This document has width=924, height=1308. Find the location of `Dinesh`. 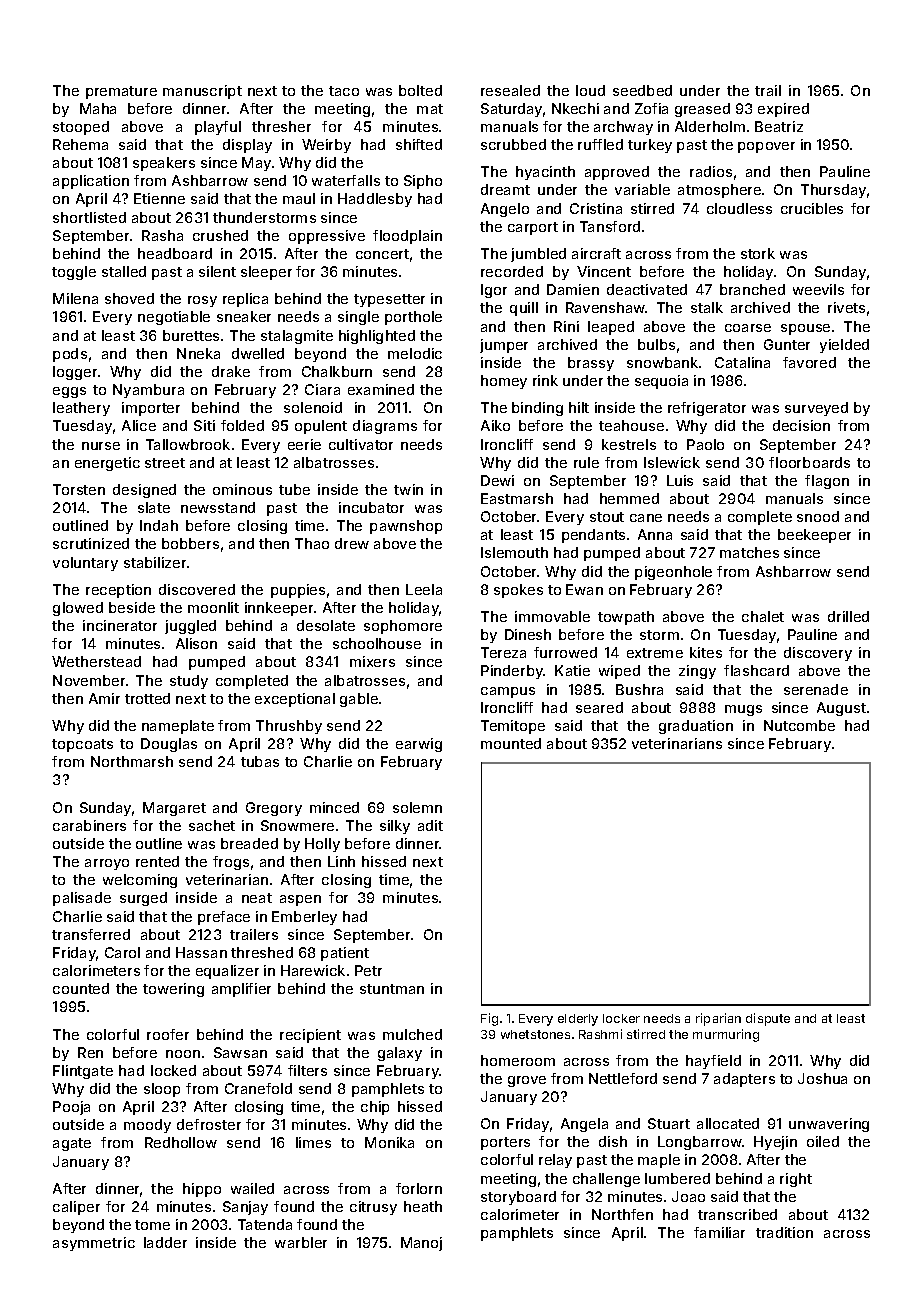

Dinesh is located at coordinates (528, 634).
